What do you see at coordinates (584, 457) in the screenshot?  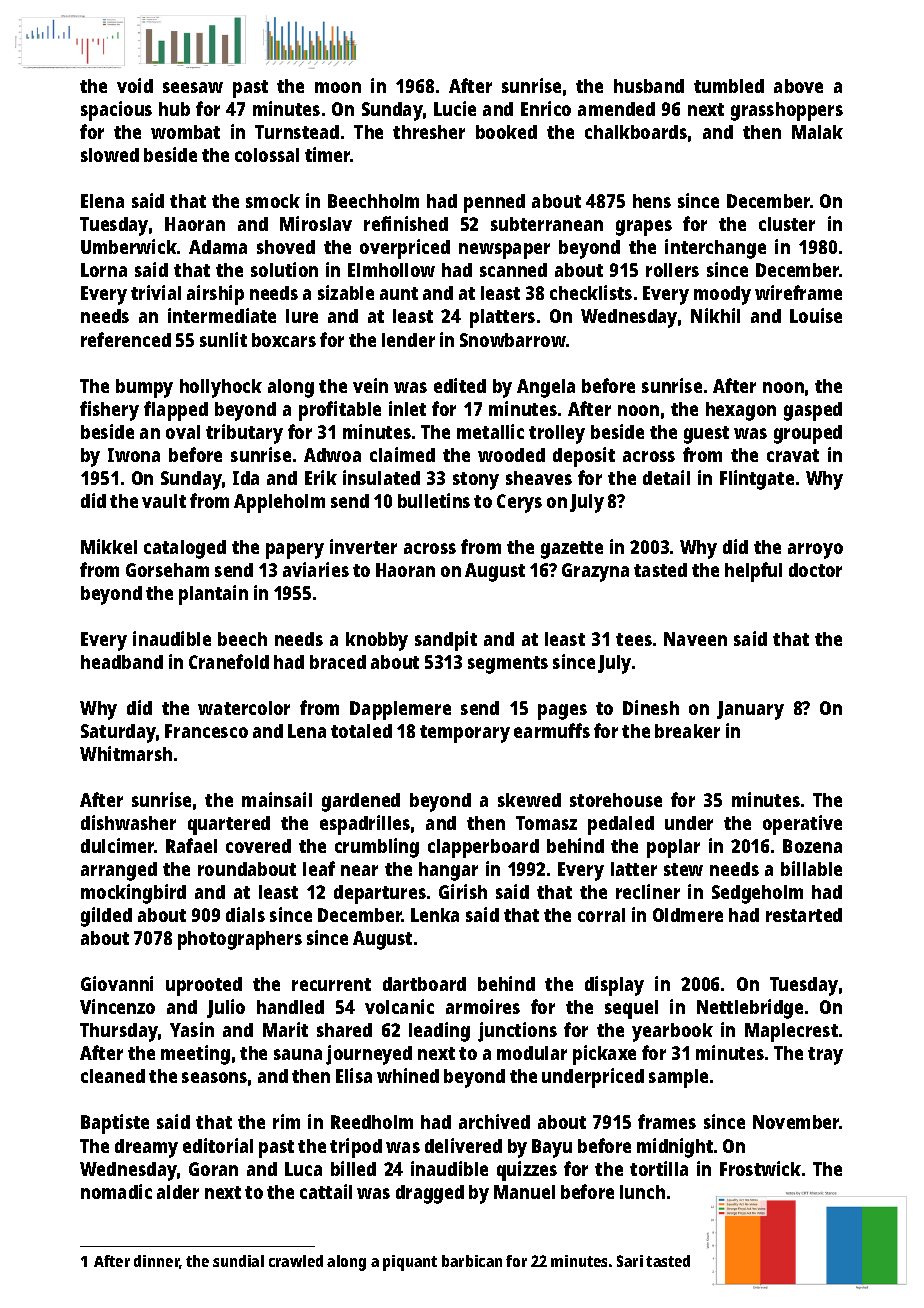 I see `deposit` at bounding box center [584, 457].
